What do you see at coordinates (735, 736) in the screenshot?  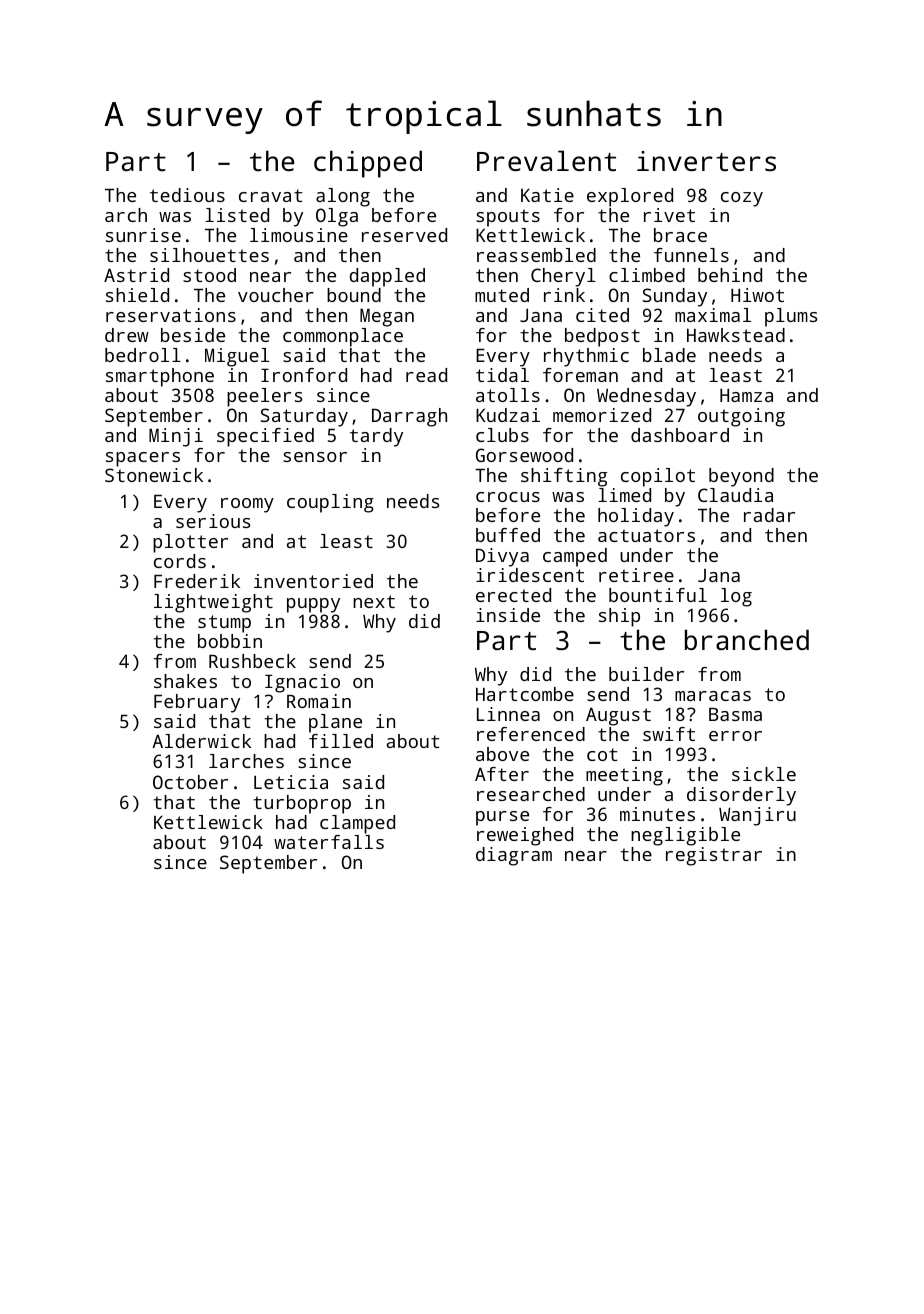 I see `error` at bounding box center [735, 736].
